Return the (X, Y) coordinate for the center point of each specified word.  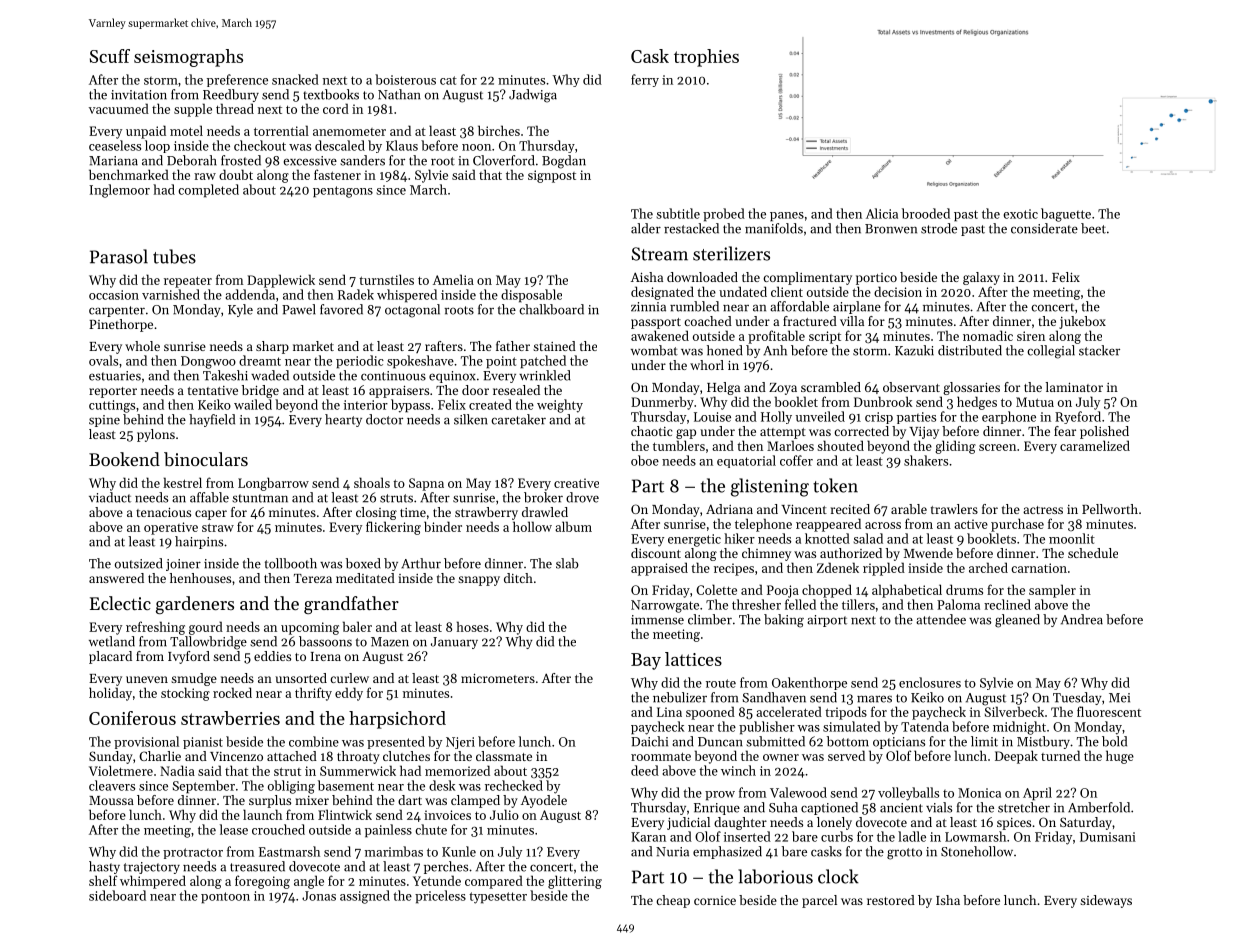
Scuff (110, 56)
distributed (970, 350)
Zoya (783, 389)
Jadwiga (533, 96)
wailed (253, 404)
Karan (648, 837)
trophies (706, 58)
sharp (272, 347)
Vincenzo (236, 756)
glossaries (971, 388)
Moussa (111, 800)
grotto (904, 854)
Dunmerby (662, 403)
